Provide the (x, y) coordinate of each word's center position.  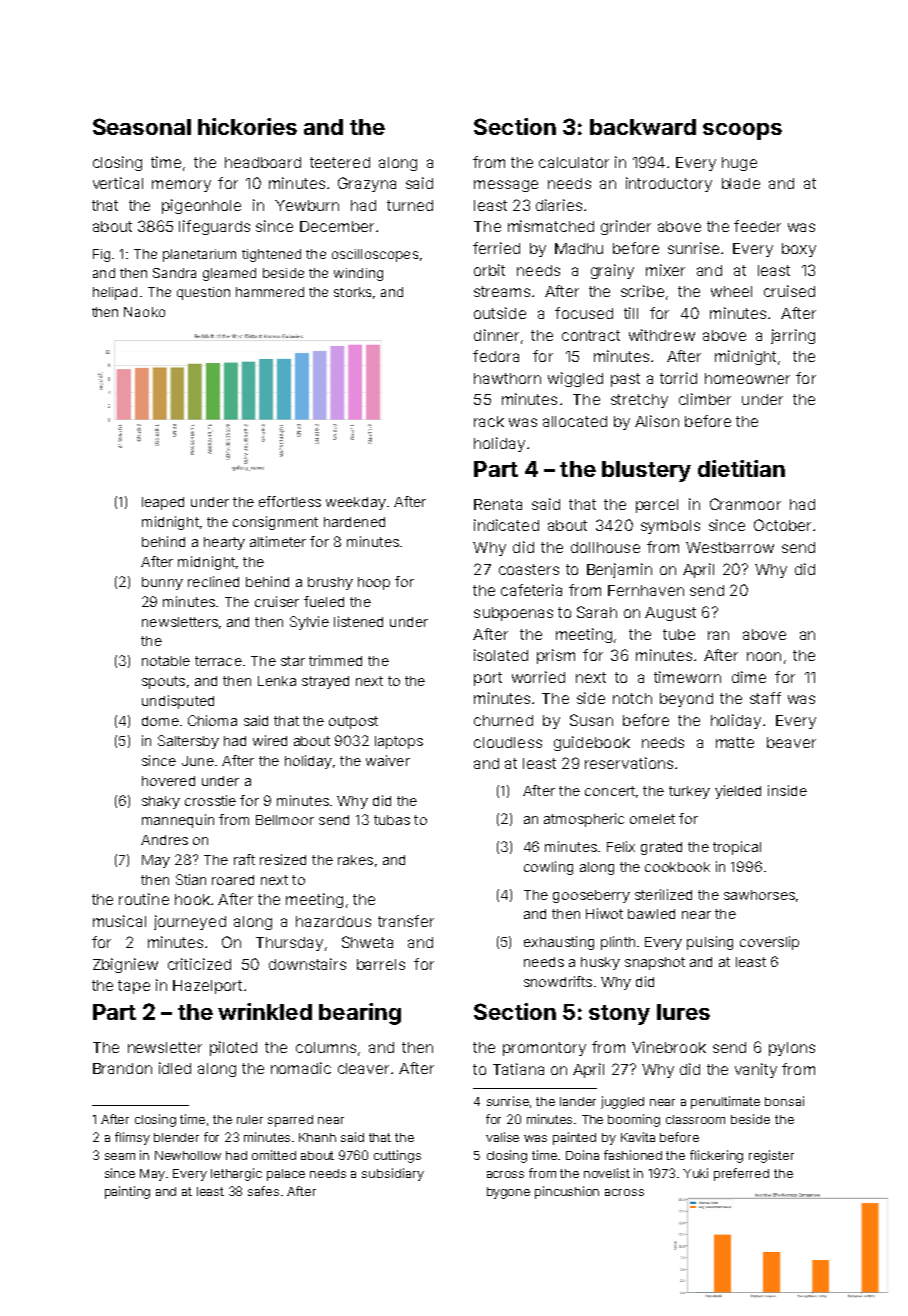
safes (263, 1191)
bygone (508, 1193)
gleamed (229, 274)
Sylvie (309, 623)
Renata (498, 504)
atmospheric (584, 820)
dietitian (741, 468)
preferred (741, 1174)
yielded (738, 792)
